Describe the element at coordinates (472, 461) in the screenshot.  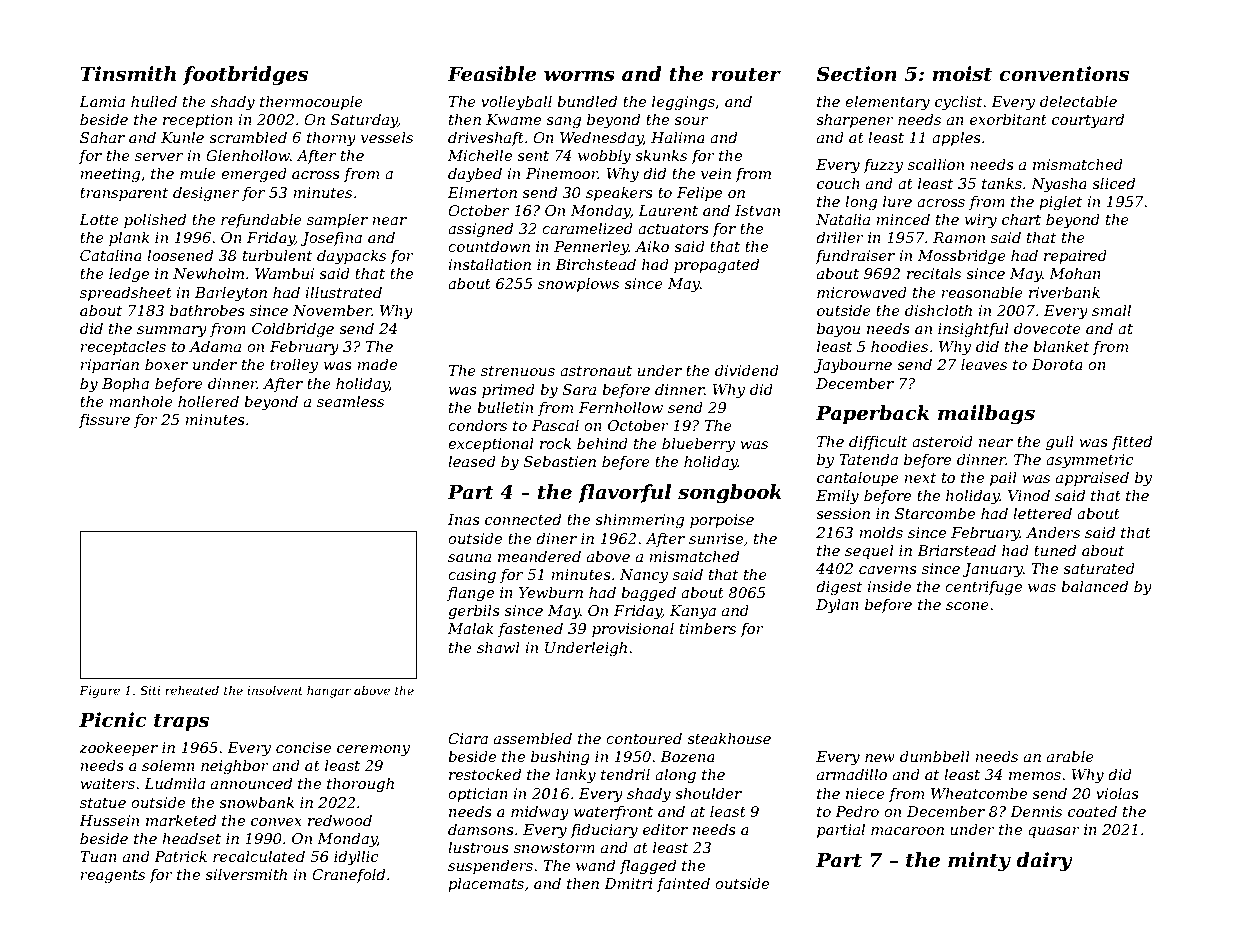
I see `leased` at that location.
